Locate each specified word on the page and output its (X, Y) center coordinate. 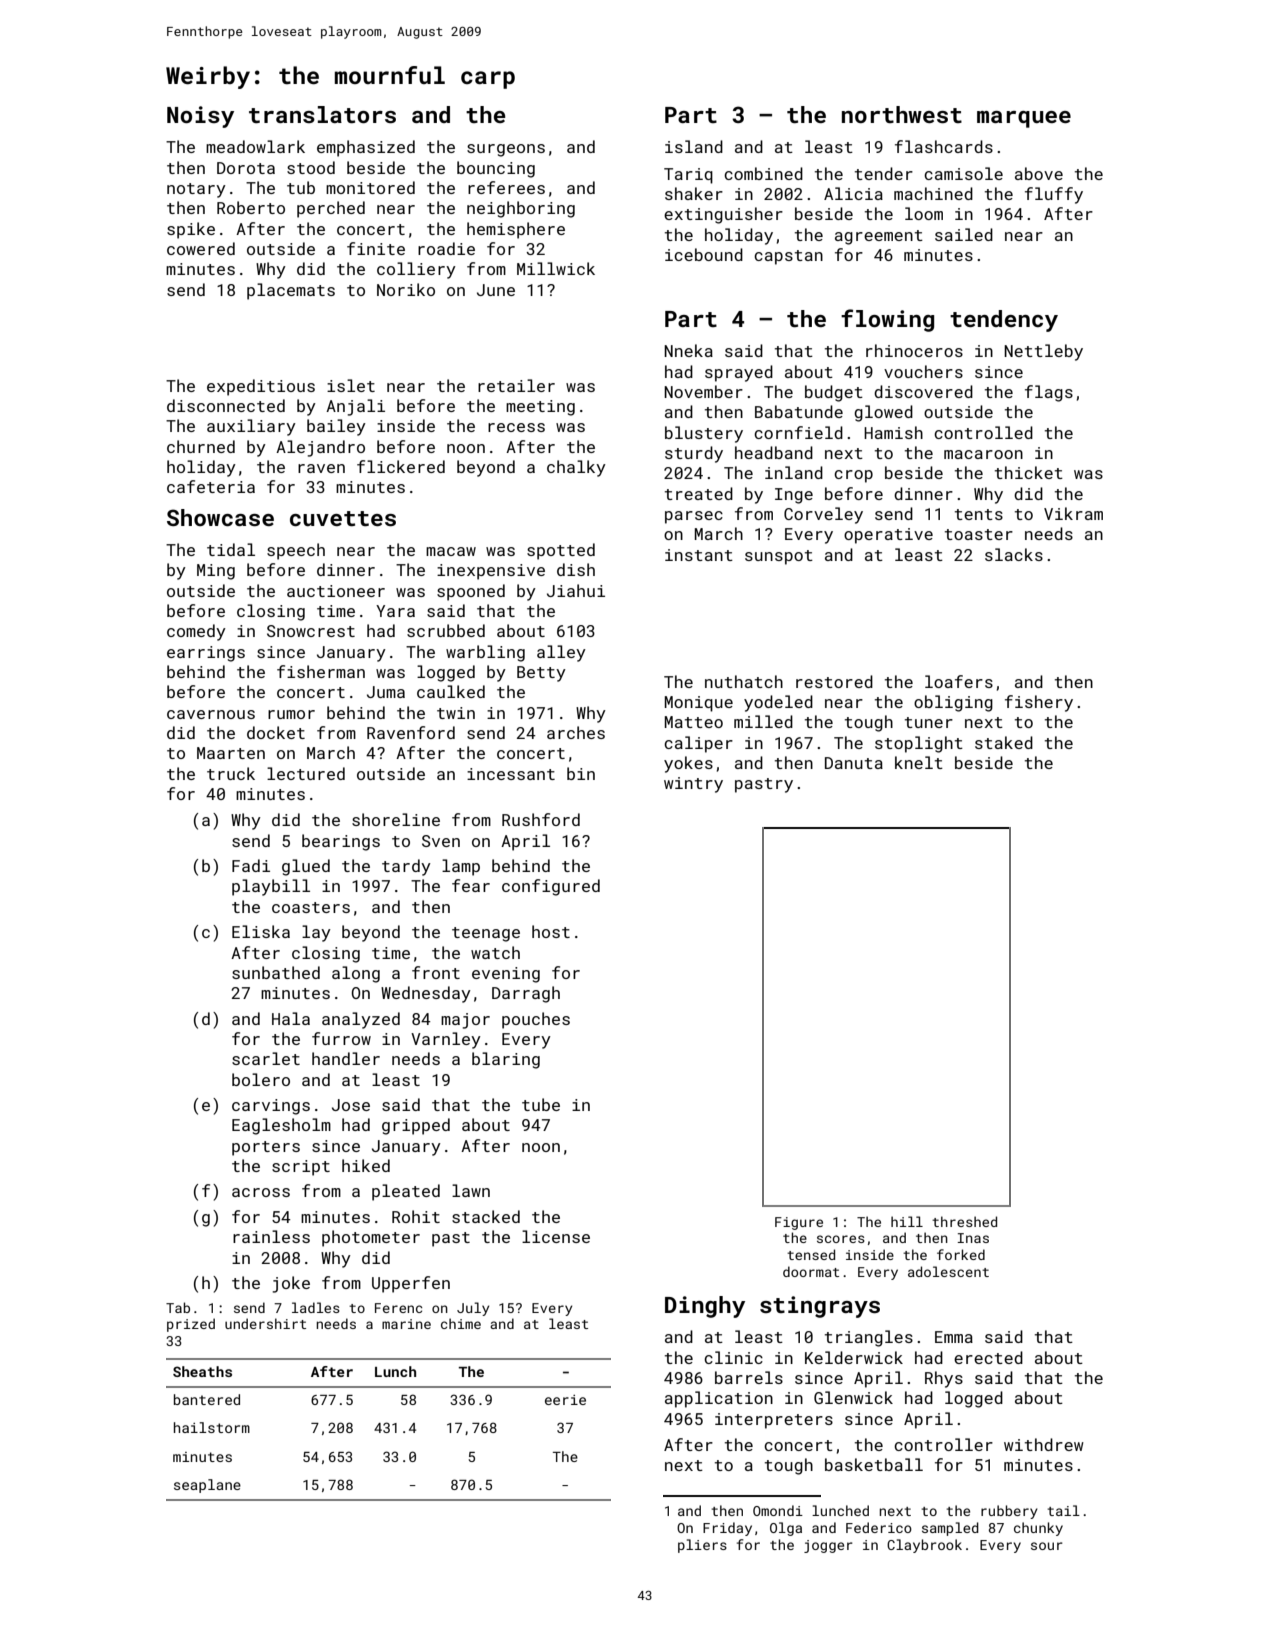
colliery (416, 270)
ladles (316, 1307)
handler (346, 1058)
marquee (1024, 119)
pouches (536, 1020)
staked (1004, 742)
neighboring (521, 209)
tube (541, 1104)
